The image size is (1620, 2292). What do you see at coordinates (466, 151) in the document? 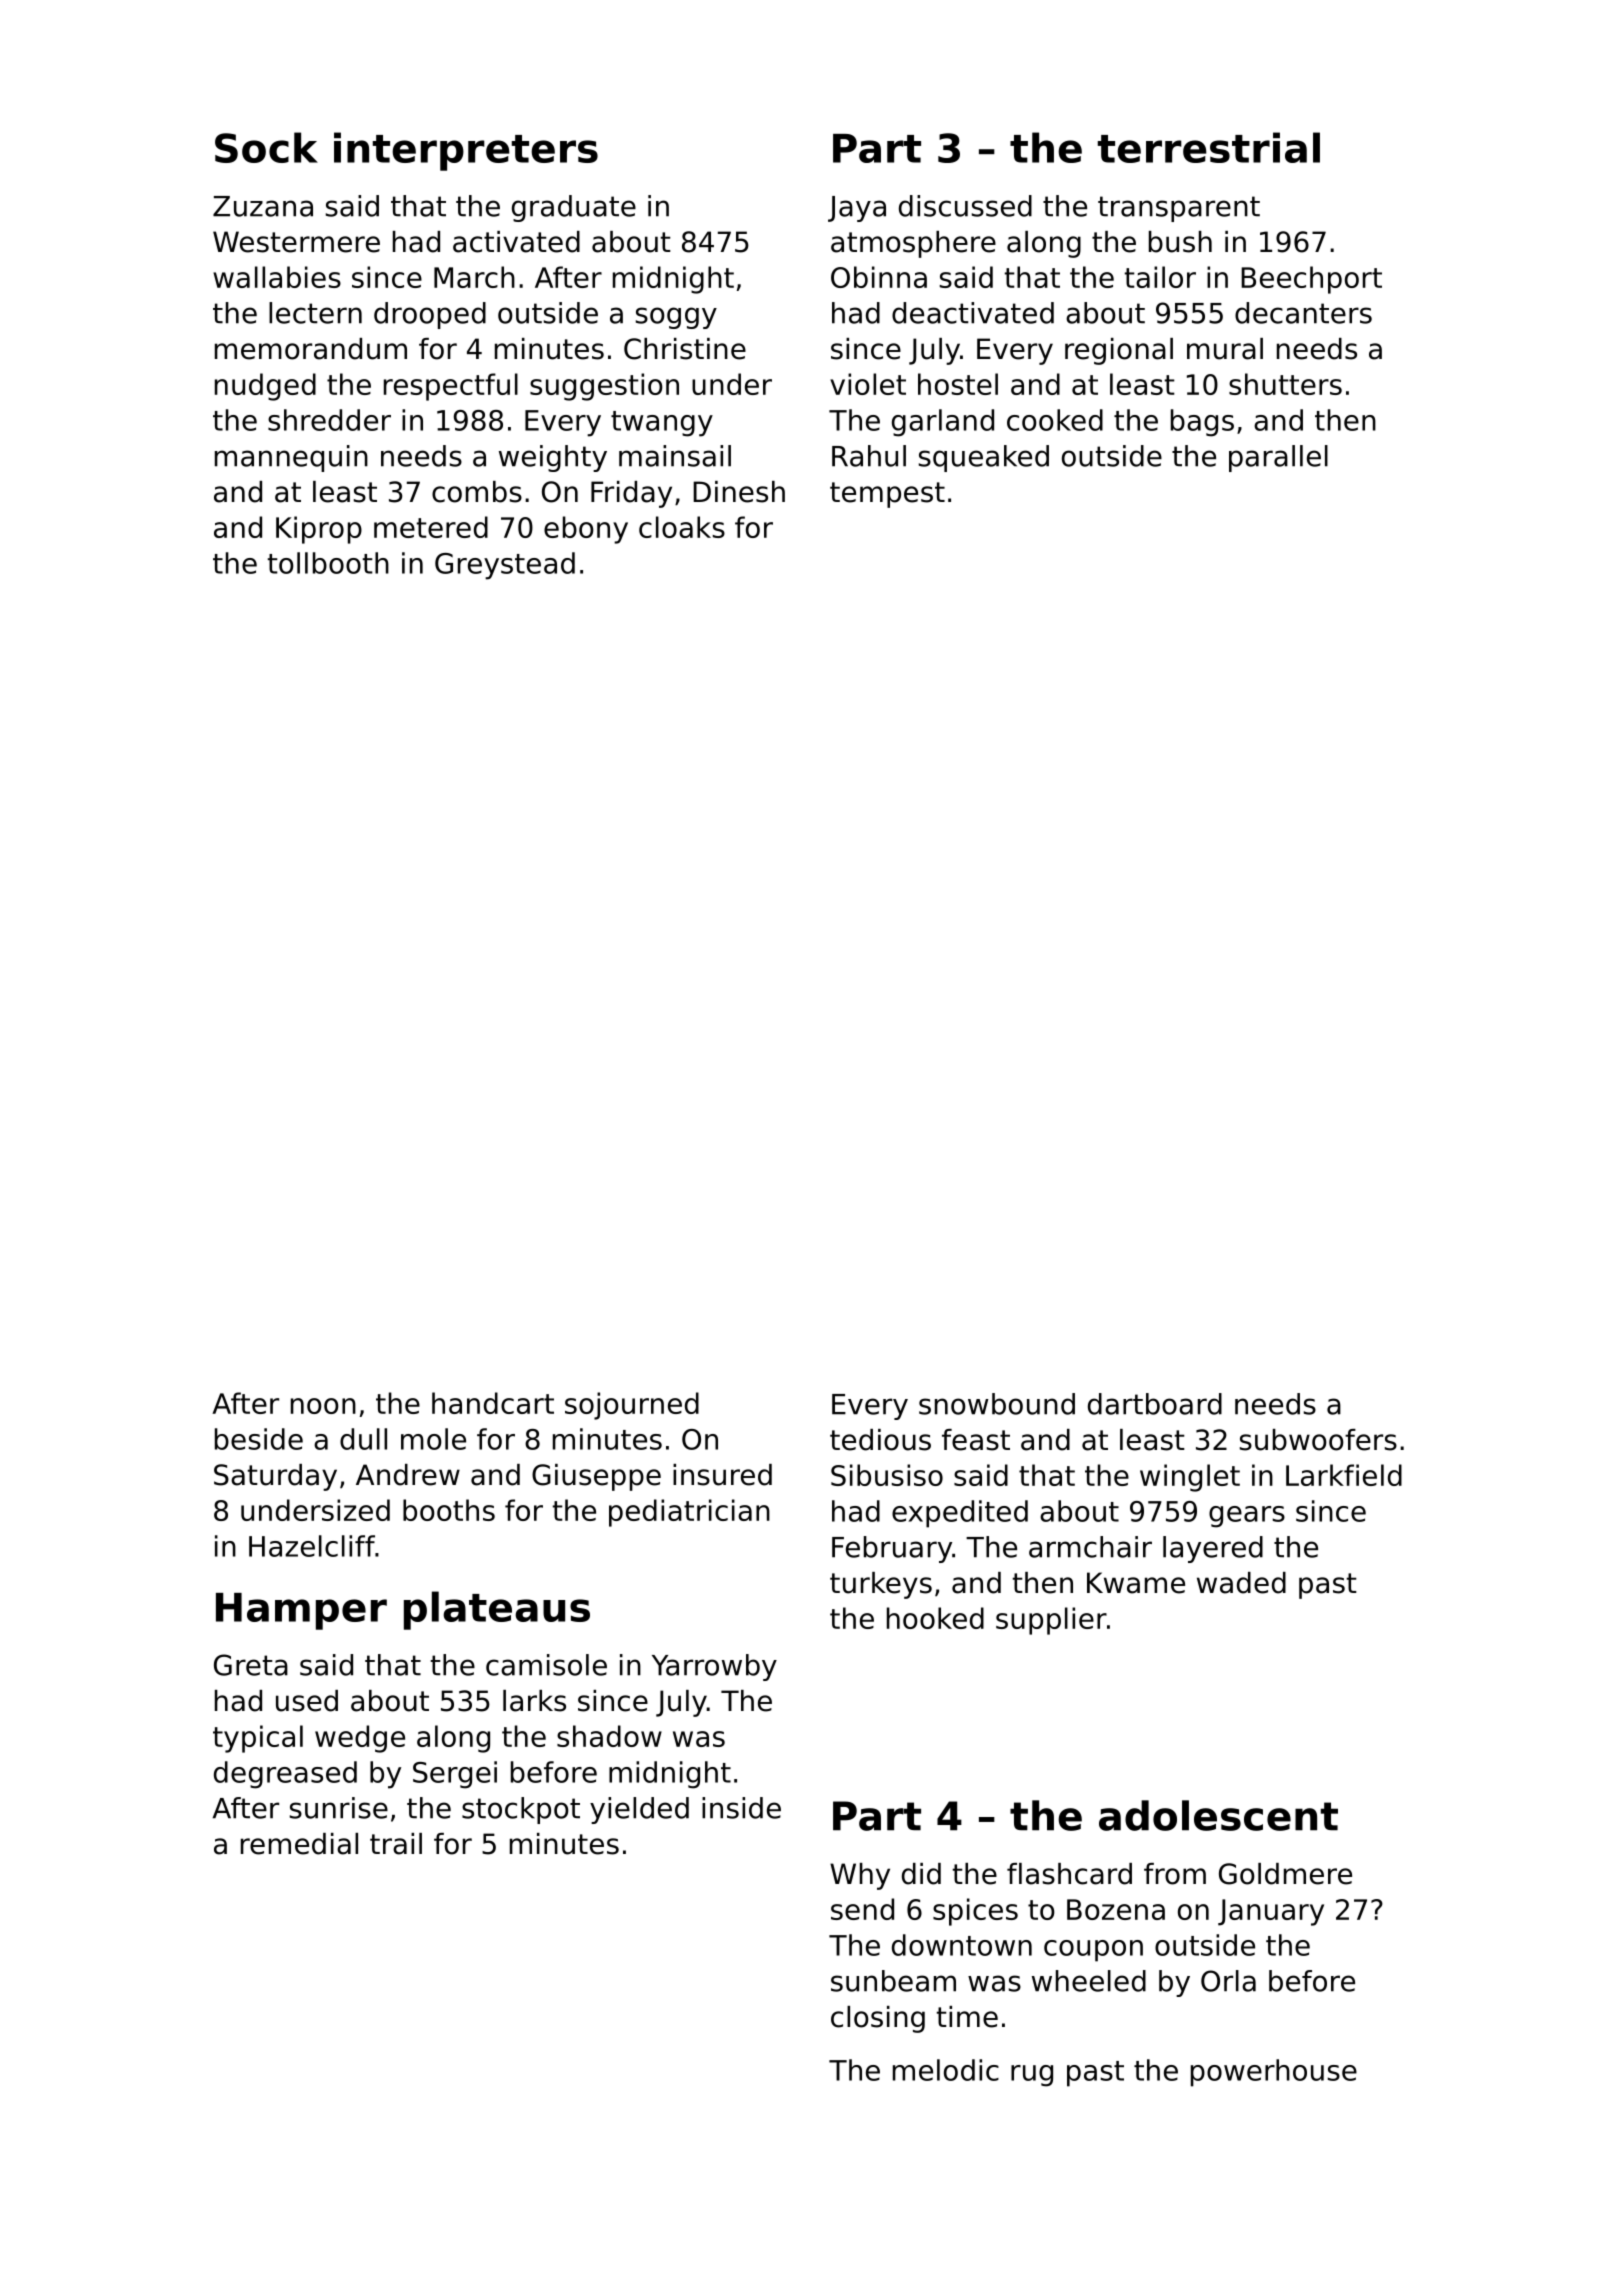
I see `interpreters` at bounding box center [466, 151].
